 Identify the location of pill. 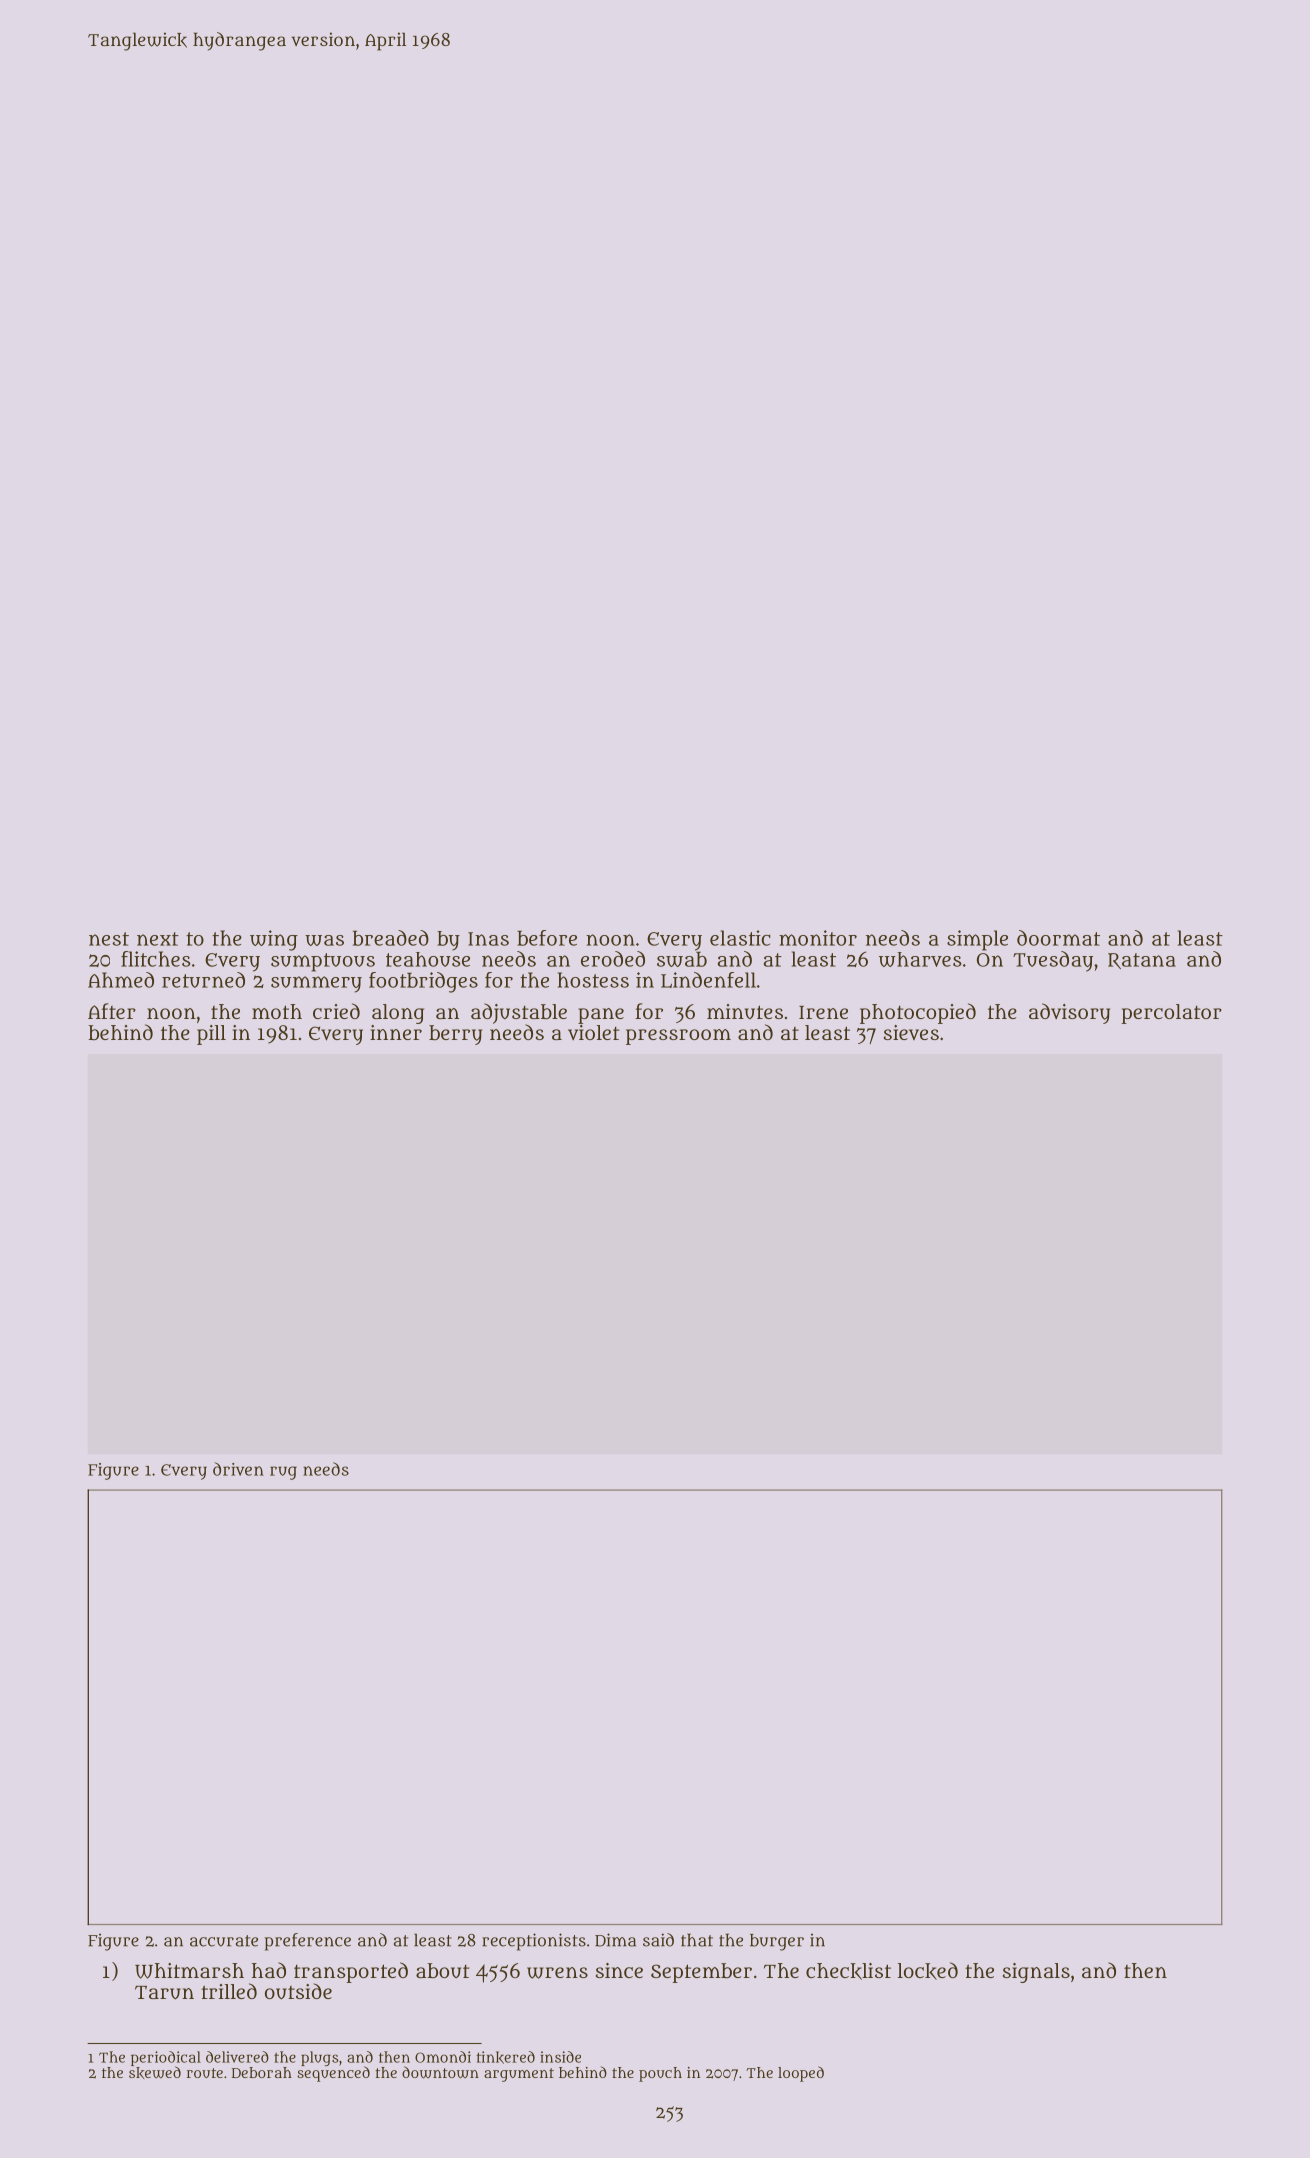
(211, 1035).
